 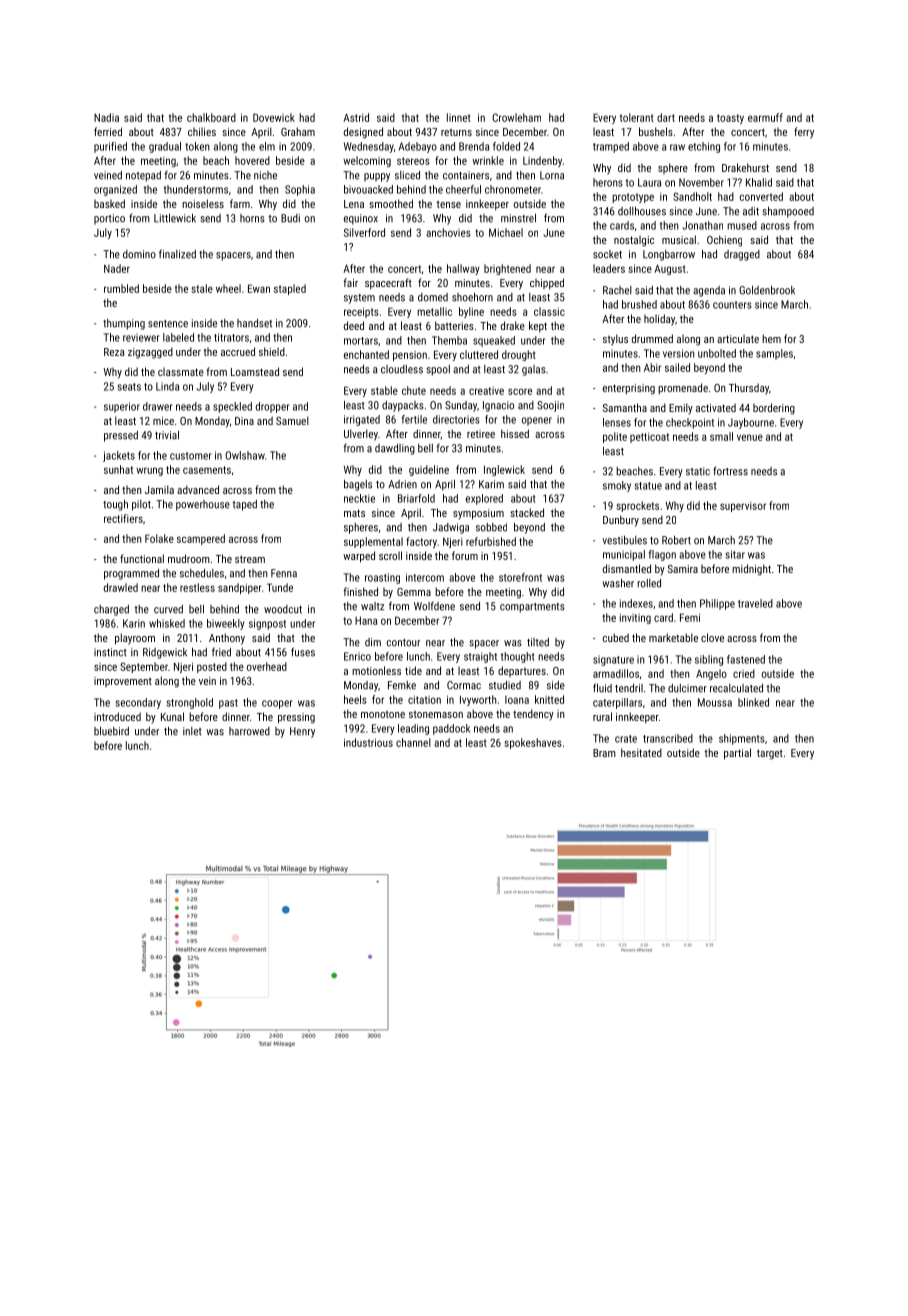 What do you see at coordinates (505, 685) in the screenshot?
I see `studied` at bounding box center [505, 685].
